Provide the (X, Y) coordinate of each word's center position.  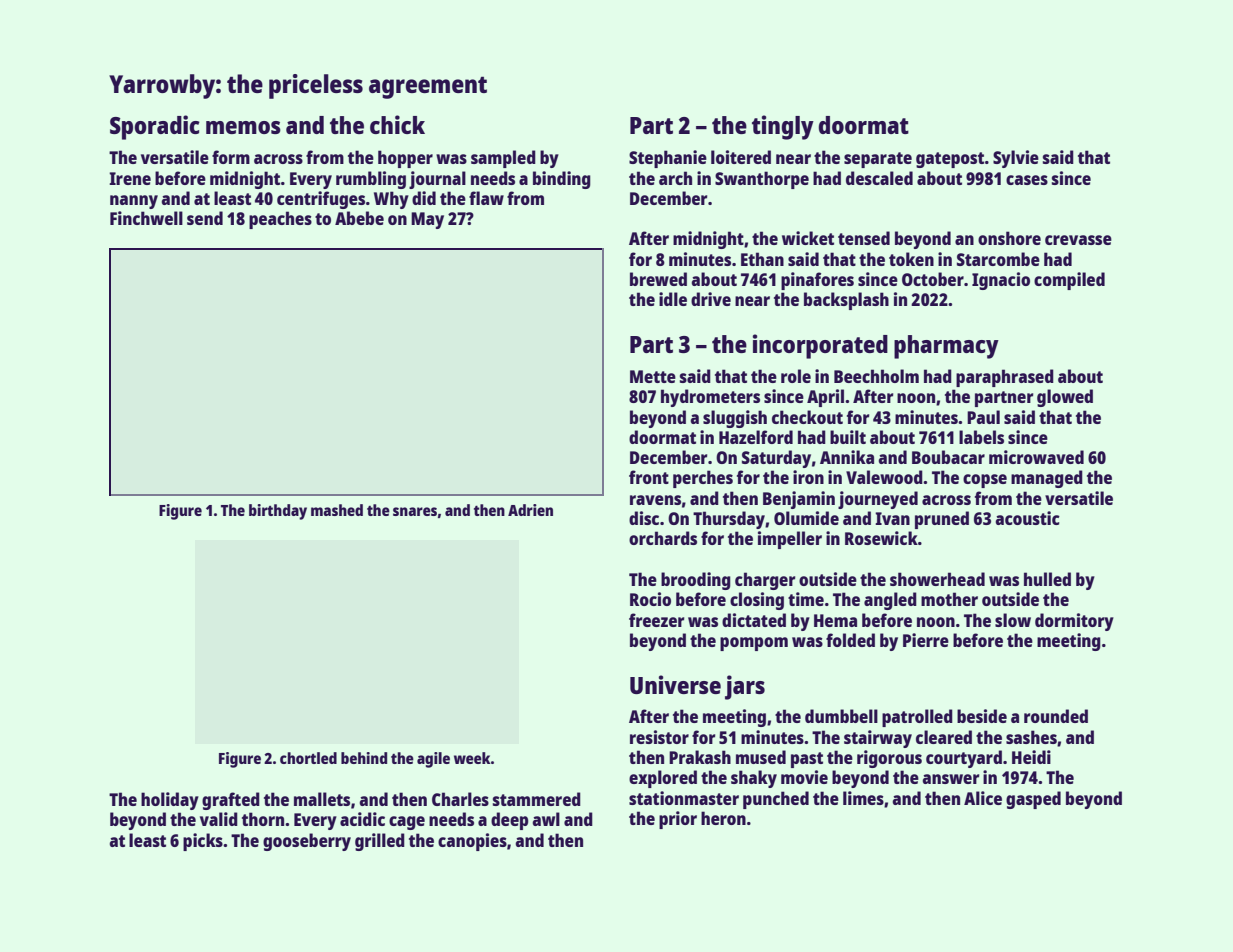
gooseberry (307, 842)
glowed (1065, 398)
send (205, 218)
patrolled (917, 718)
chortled (308, 758)
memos (243, 127)
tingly (783, 127)
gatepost (950, 160)
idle (673, 299)
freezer (657, 620)
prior (678, 820)
